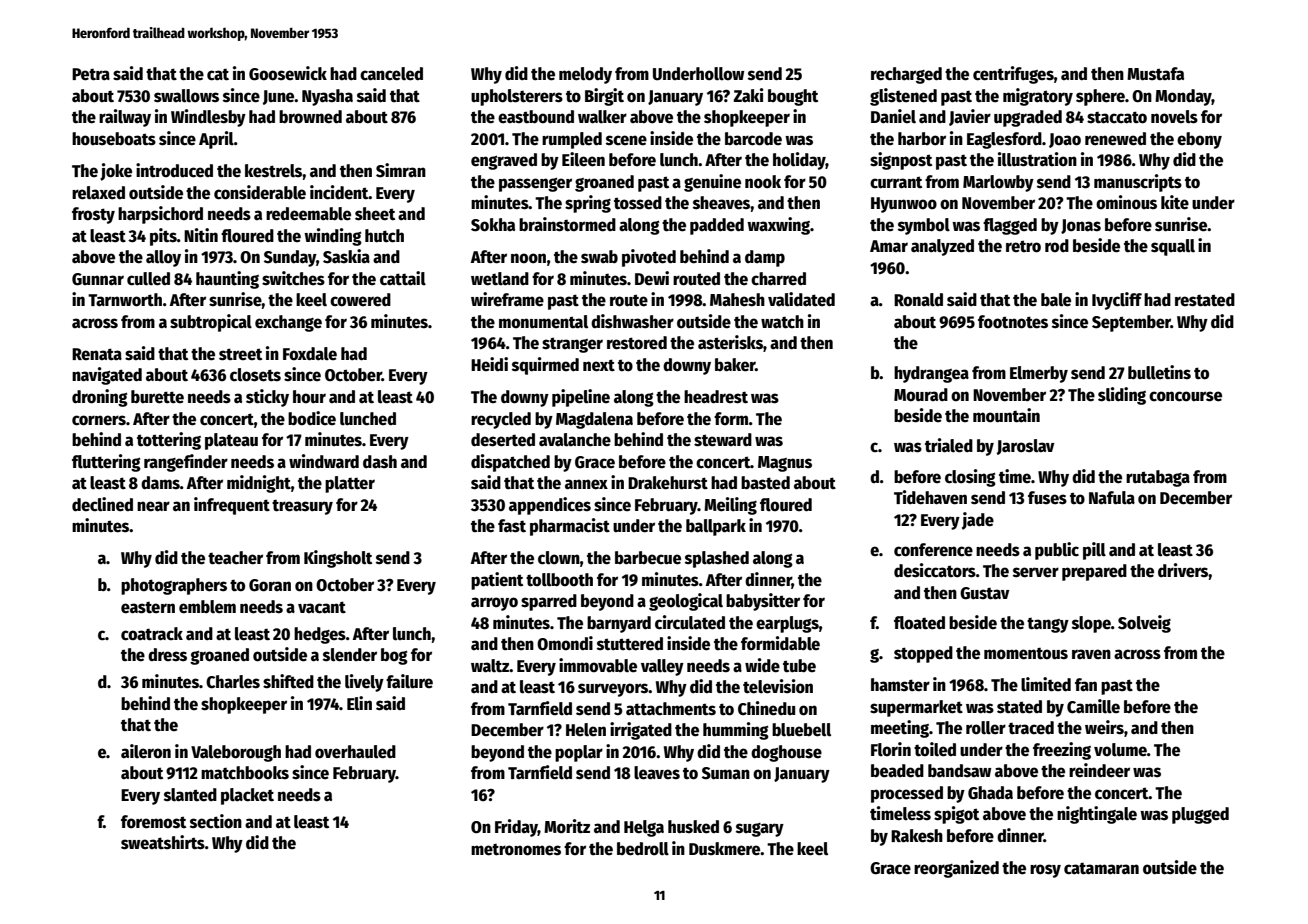  Describe the element at coordinates (207, 607) in the document. I see `emblem` at that location.
